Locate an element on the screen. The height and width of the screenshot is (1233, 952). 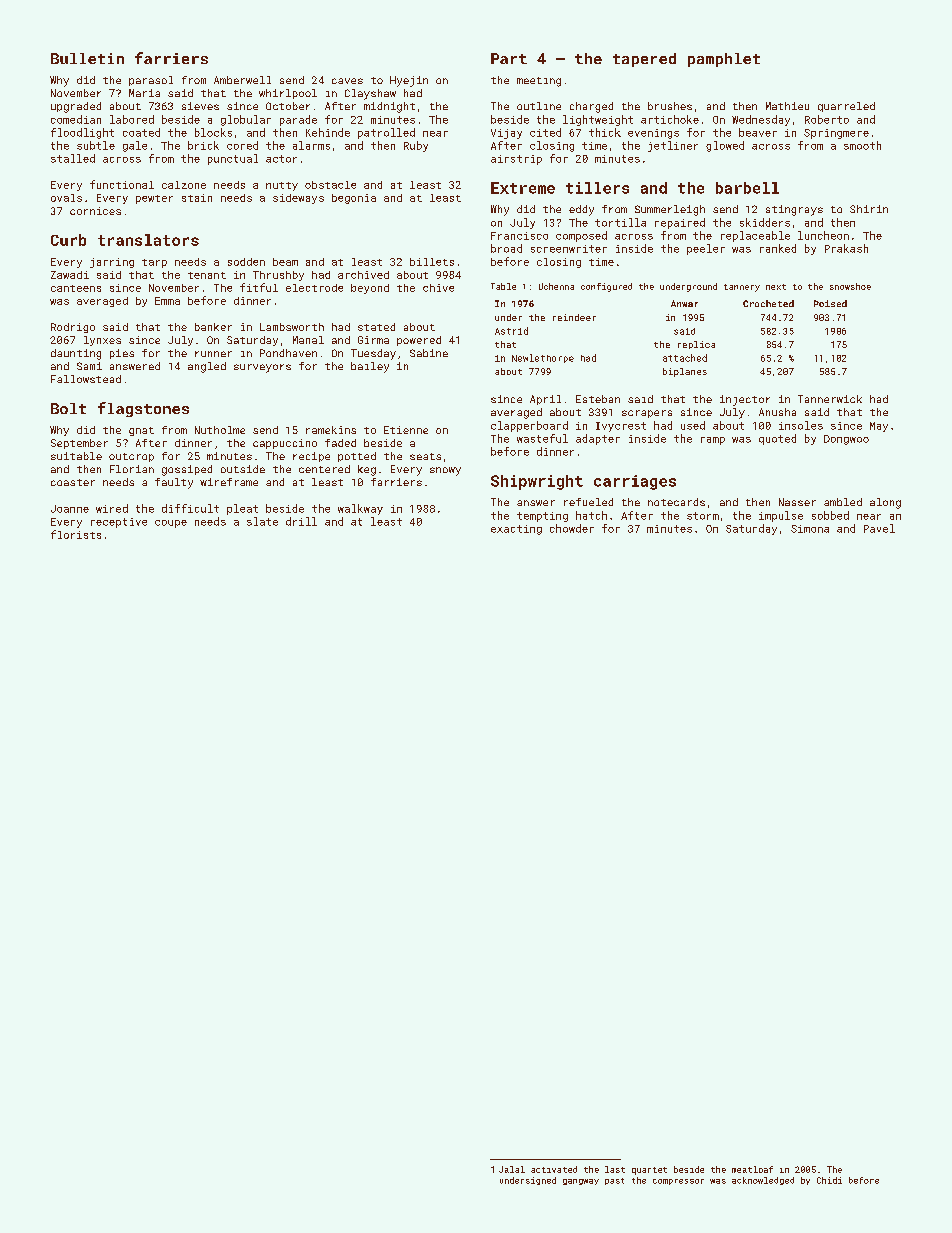
Simona is located at coordinates (810, 529).
